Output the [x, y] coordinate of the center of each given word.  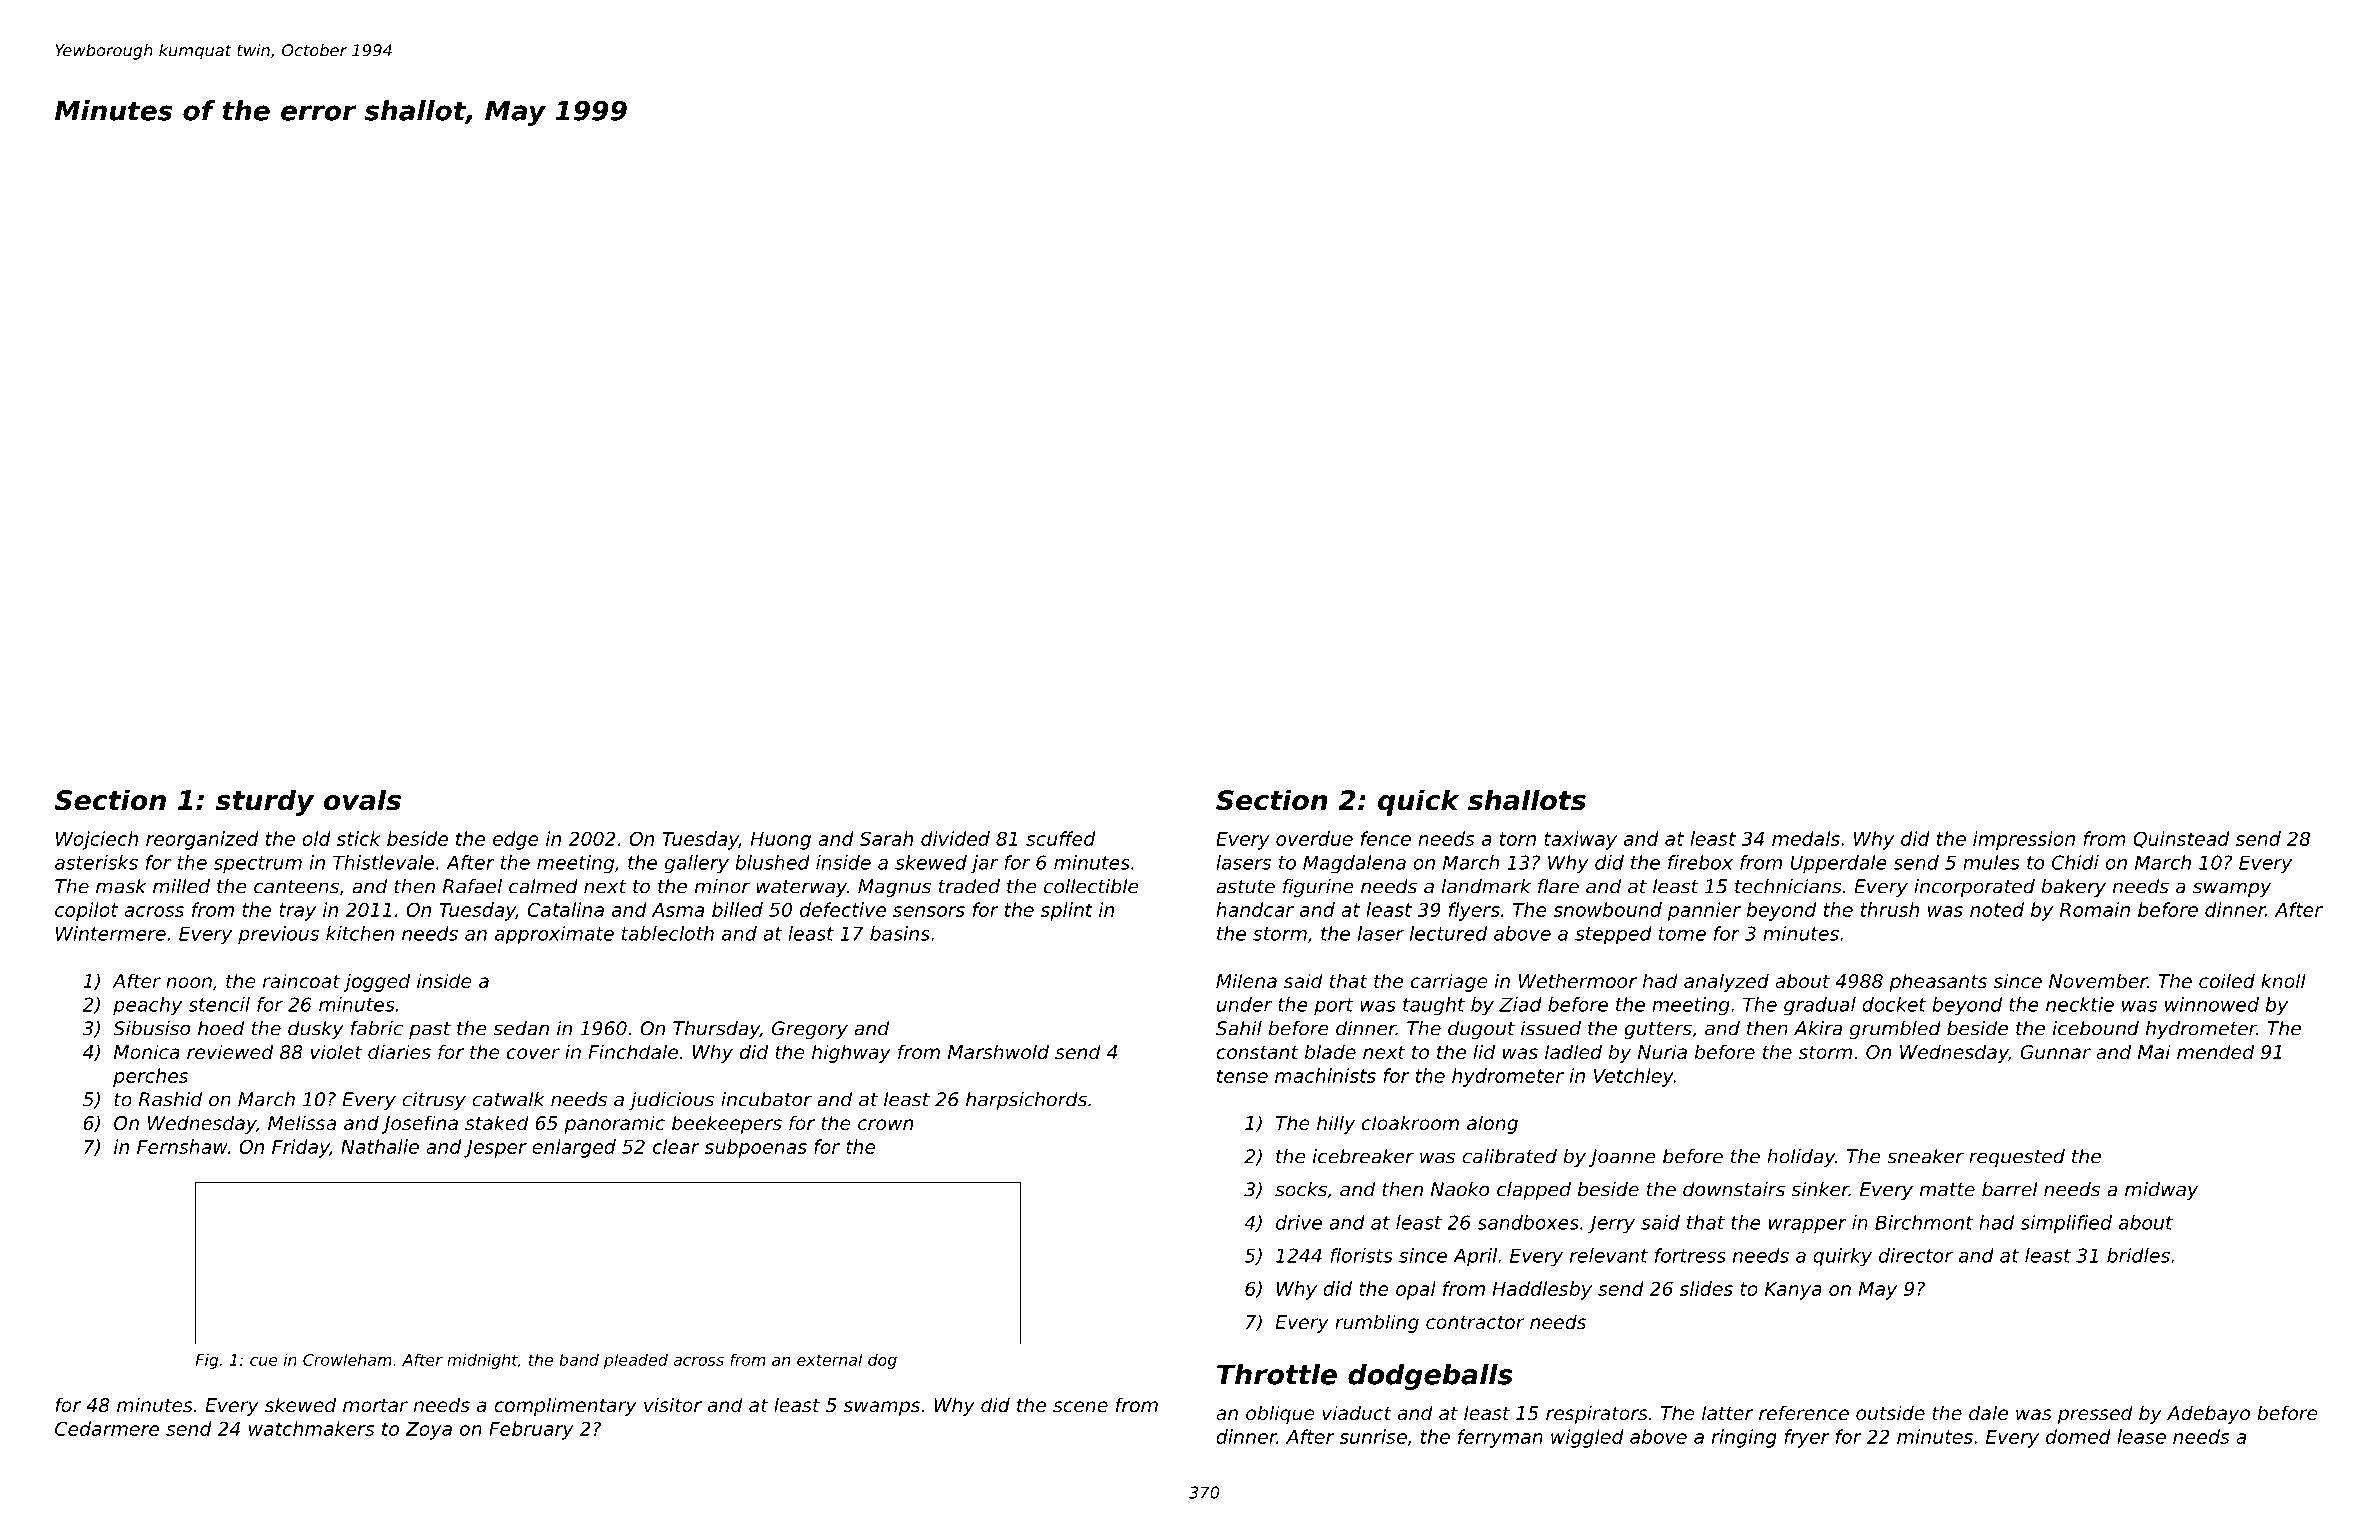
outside [1890, 1412]
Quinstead [2181, 839]
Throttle [1277, 1374]
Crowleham [347, 1359]
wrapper [1808, 1226]
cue [264, 1361]
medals [1806, 838]
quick [1418, 802]
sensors [929, 911]
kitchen [360, 933]
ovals [362, 800]
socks [1301, 1189]
